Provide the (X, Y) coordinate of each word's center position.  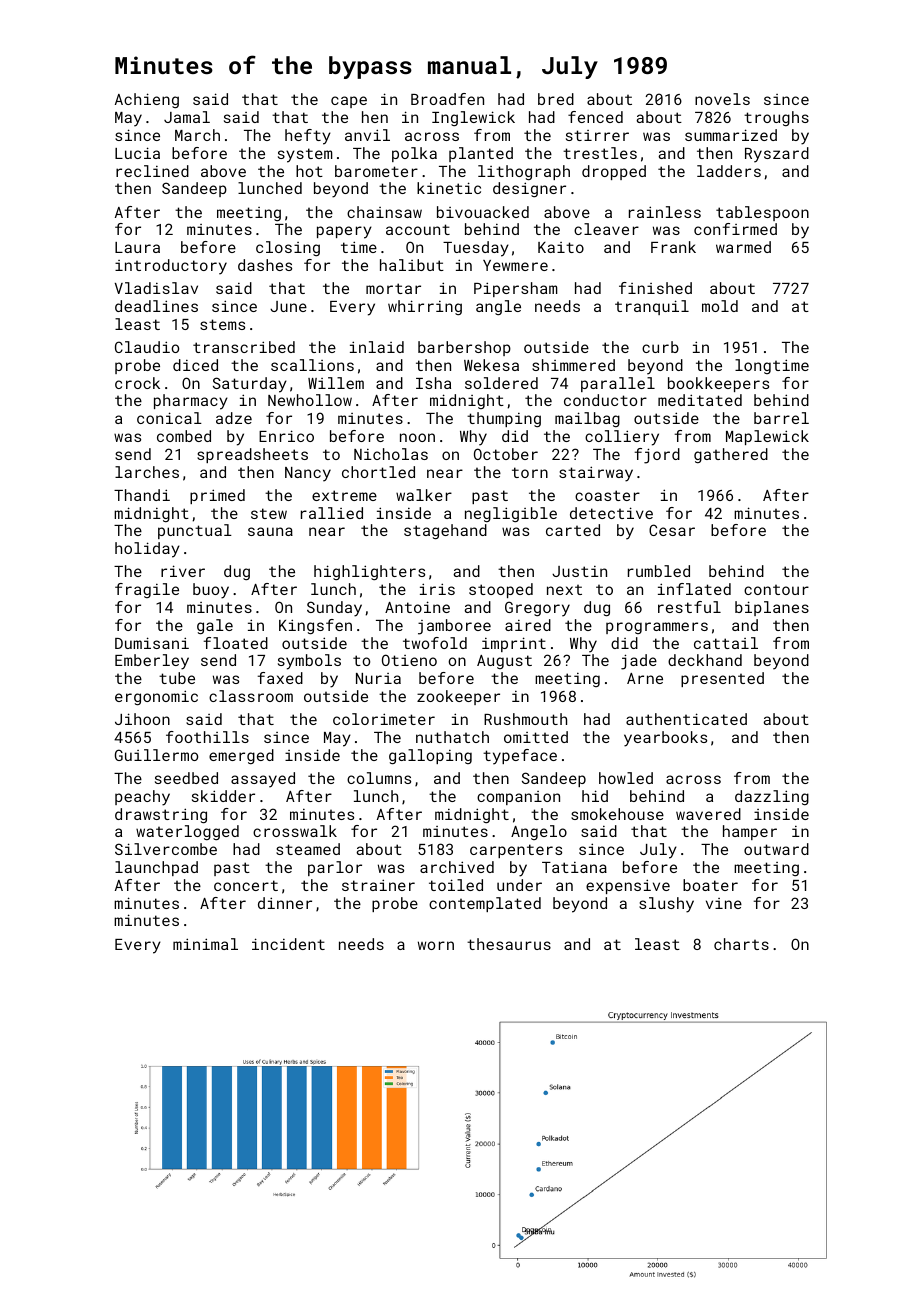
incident (288, 944)
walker (424, 495)
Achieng (147, 100)
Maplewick (767, 437)
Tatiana (574, 867)
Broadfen (447, 99)
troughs (776, 118)
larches (147, 472)
